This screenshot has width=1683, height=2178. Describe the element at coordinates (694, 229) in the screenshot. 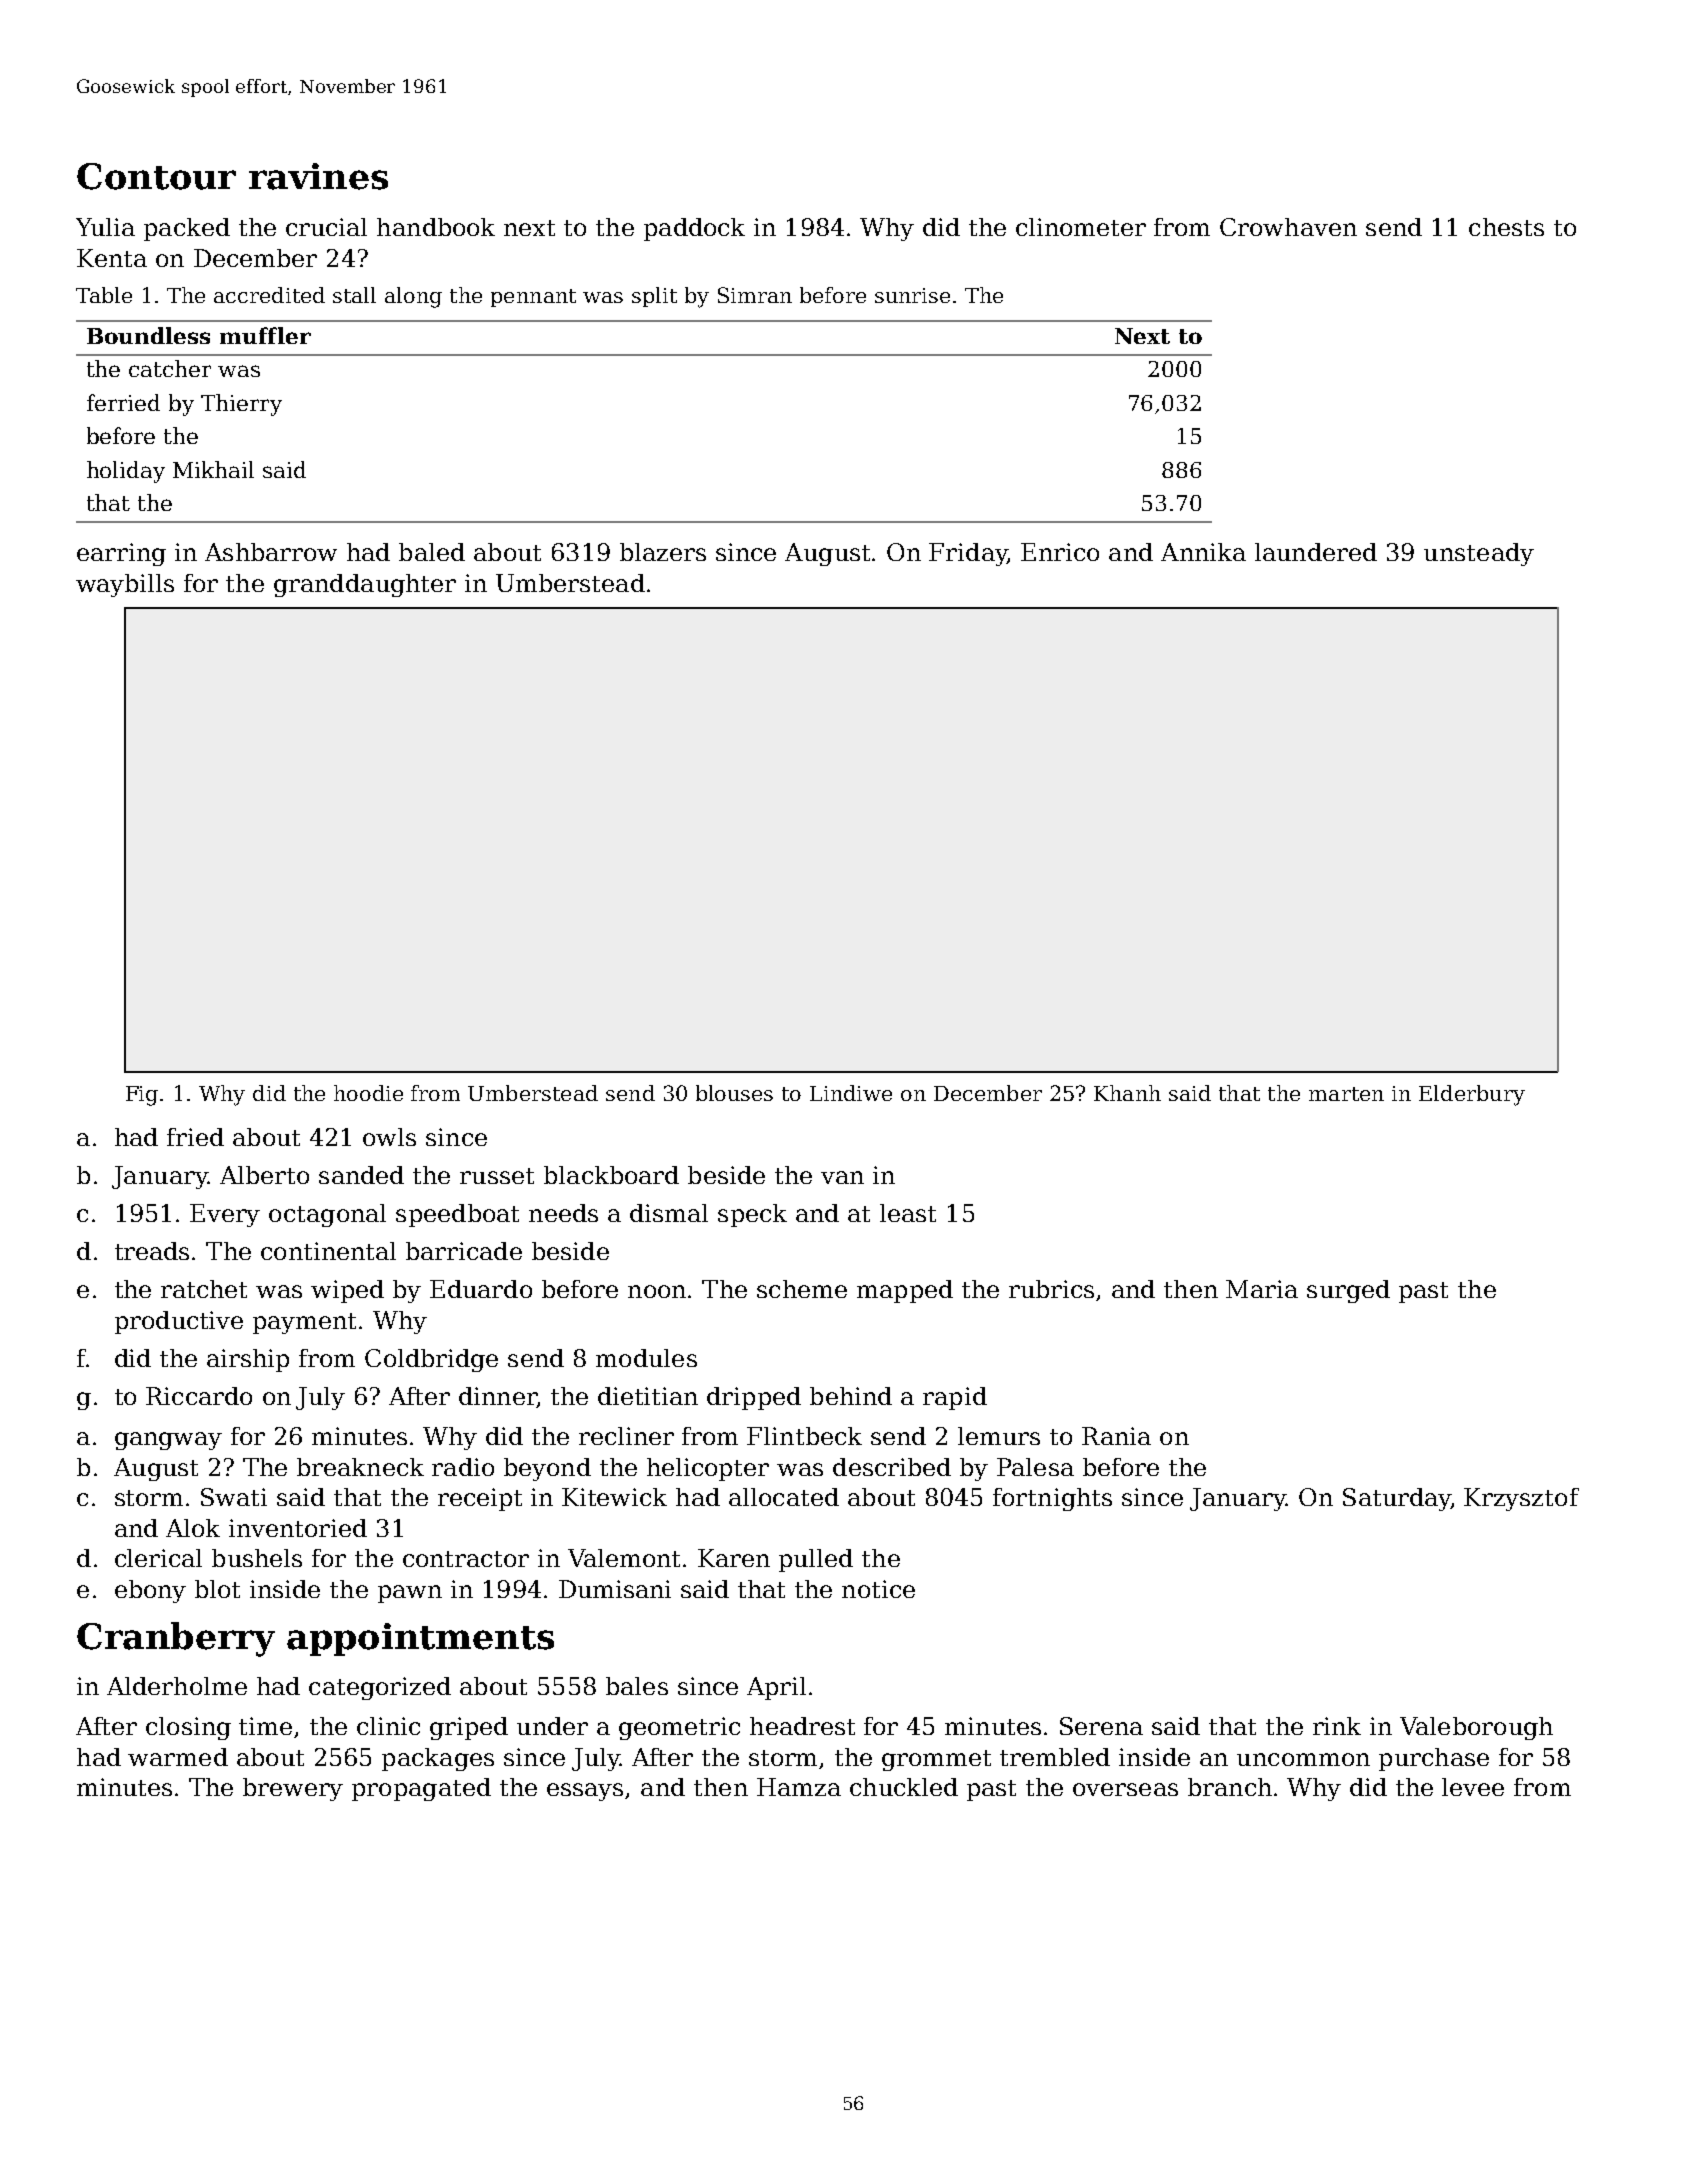

I see `paddock` at that location.
